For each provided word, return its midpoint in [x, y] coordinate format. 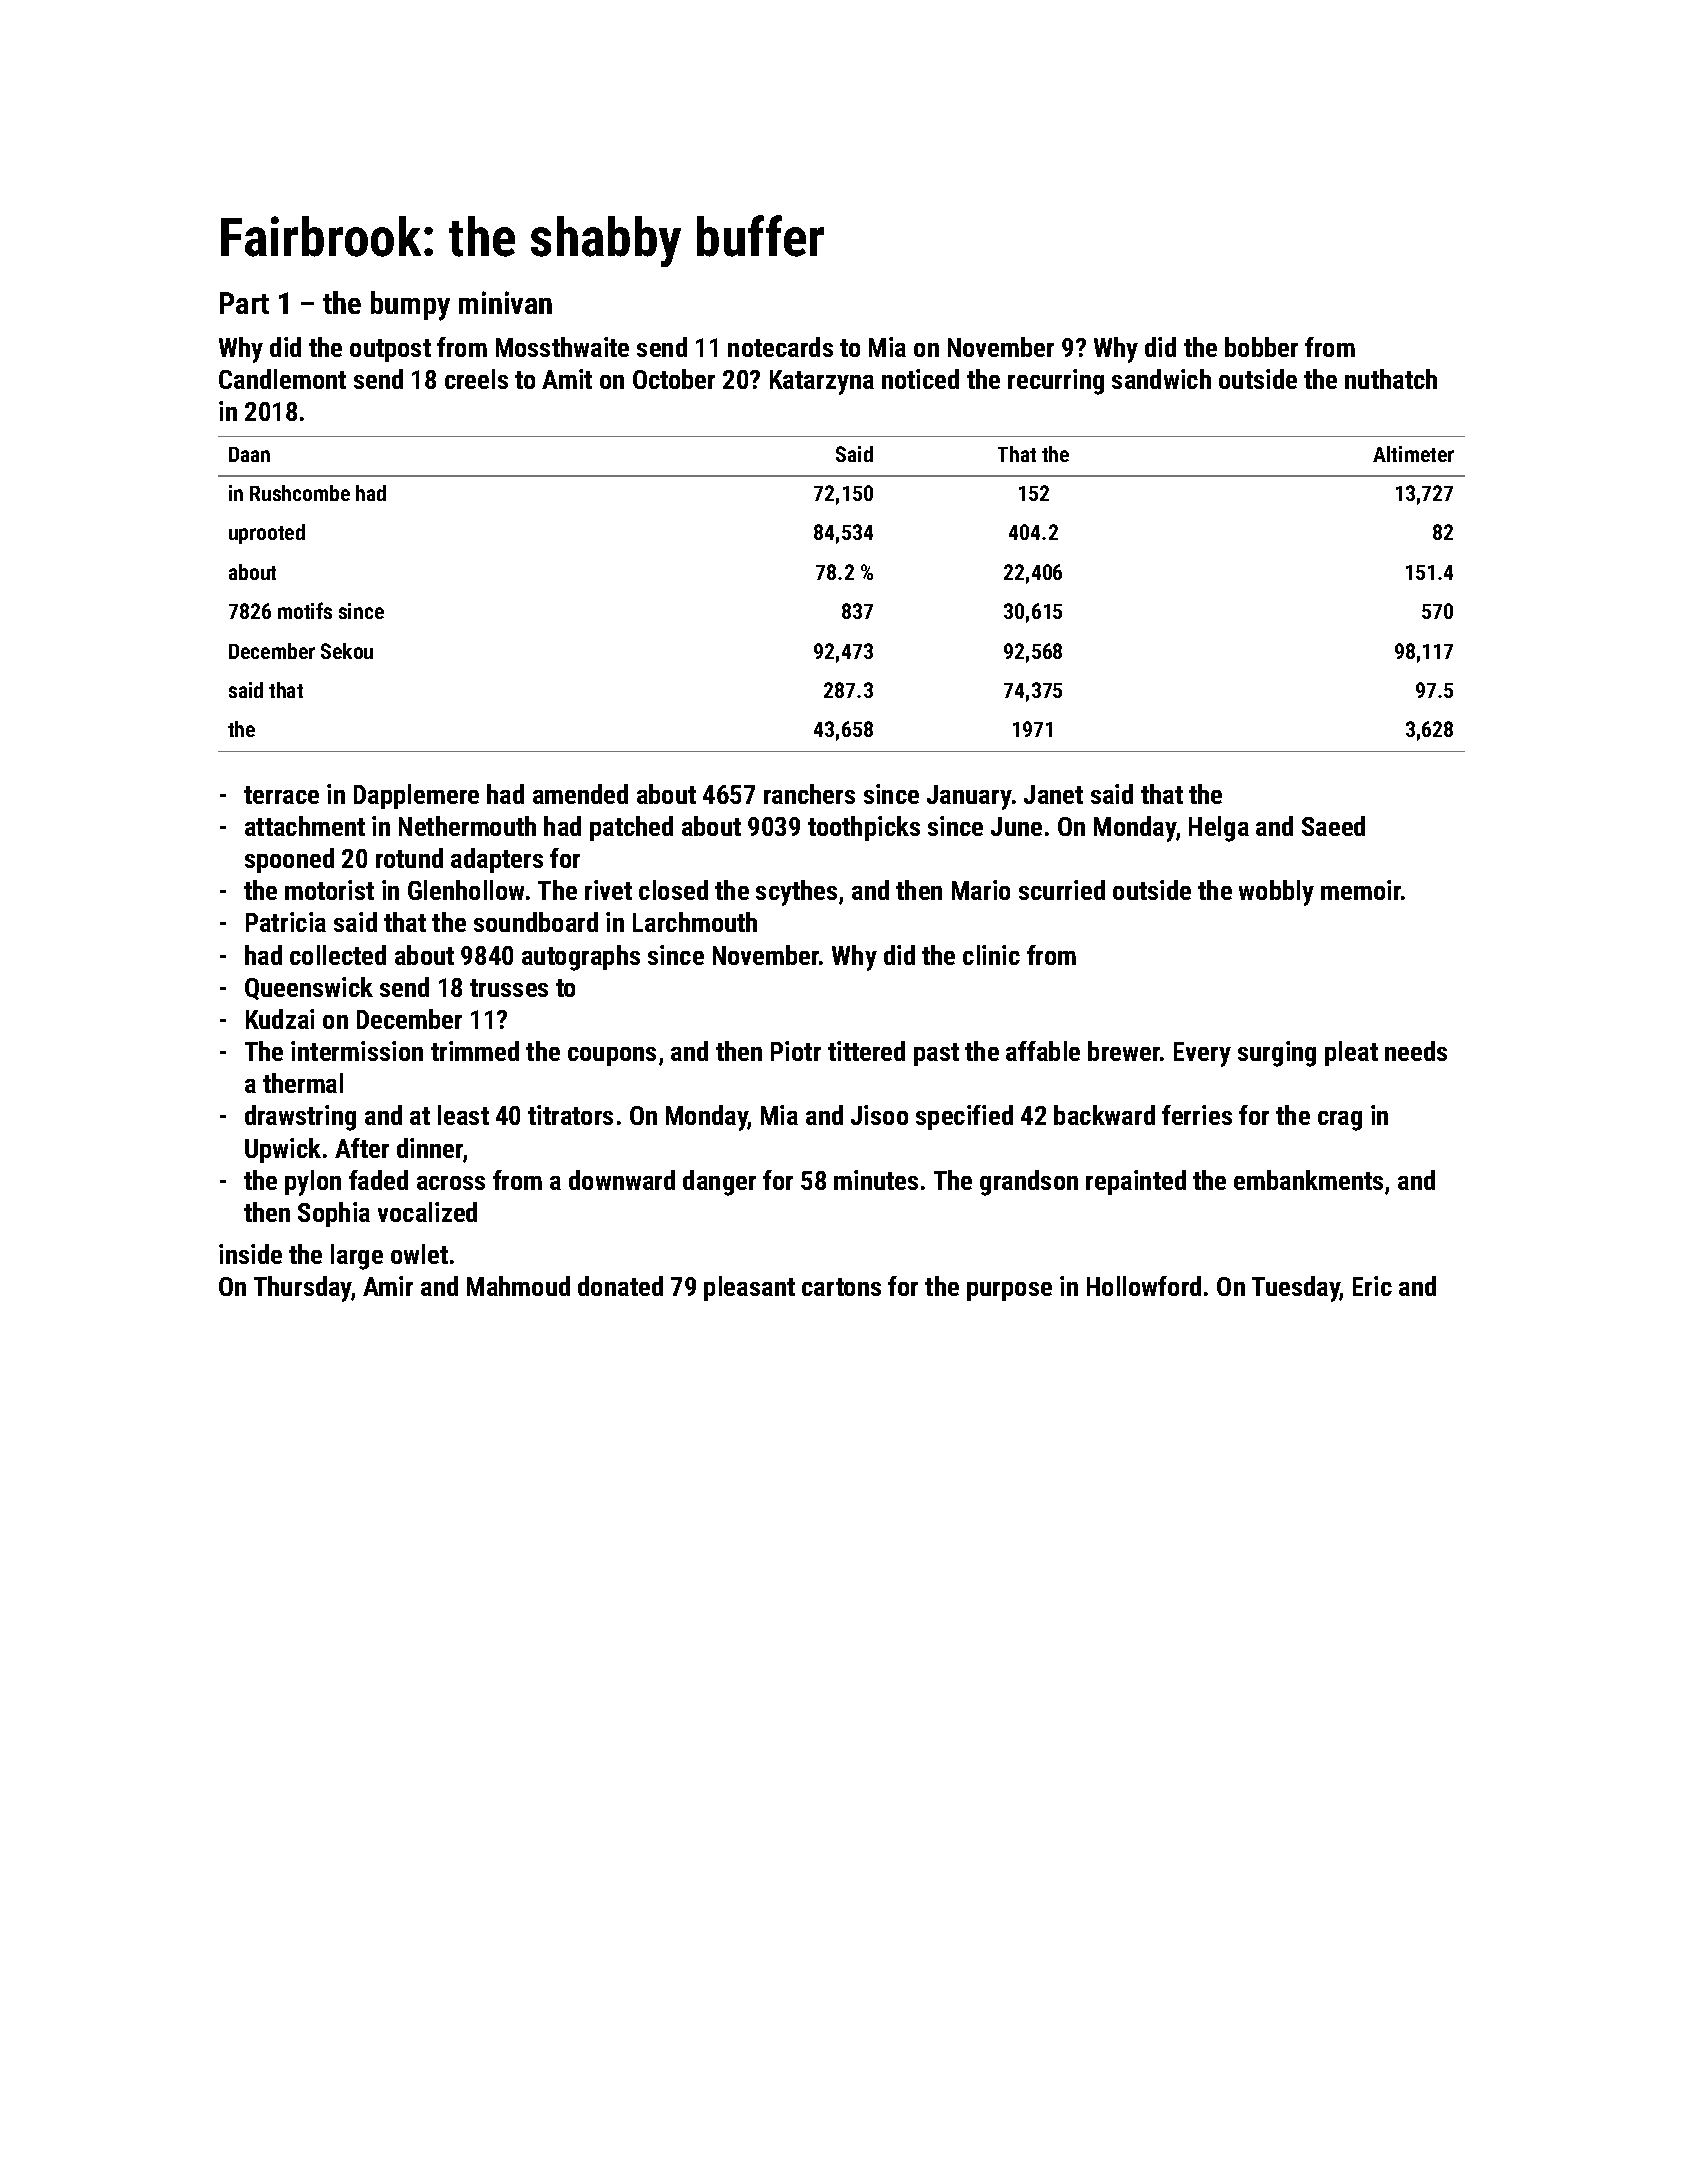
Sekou [347, 651]
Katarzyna [822, 382]
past [936, 1054]
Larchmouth [695, 922]
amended [580, 794]
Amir [388, 1286]
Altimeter [1413, 454]
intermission [357, 1051]
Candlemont [282, 379]
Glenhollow [466, 890]
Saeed [1333, 826]
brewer [1124, 1051]
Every [1202, 1054]
